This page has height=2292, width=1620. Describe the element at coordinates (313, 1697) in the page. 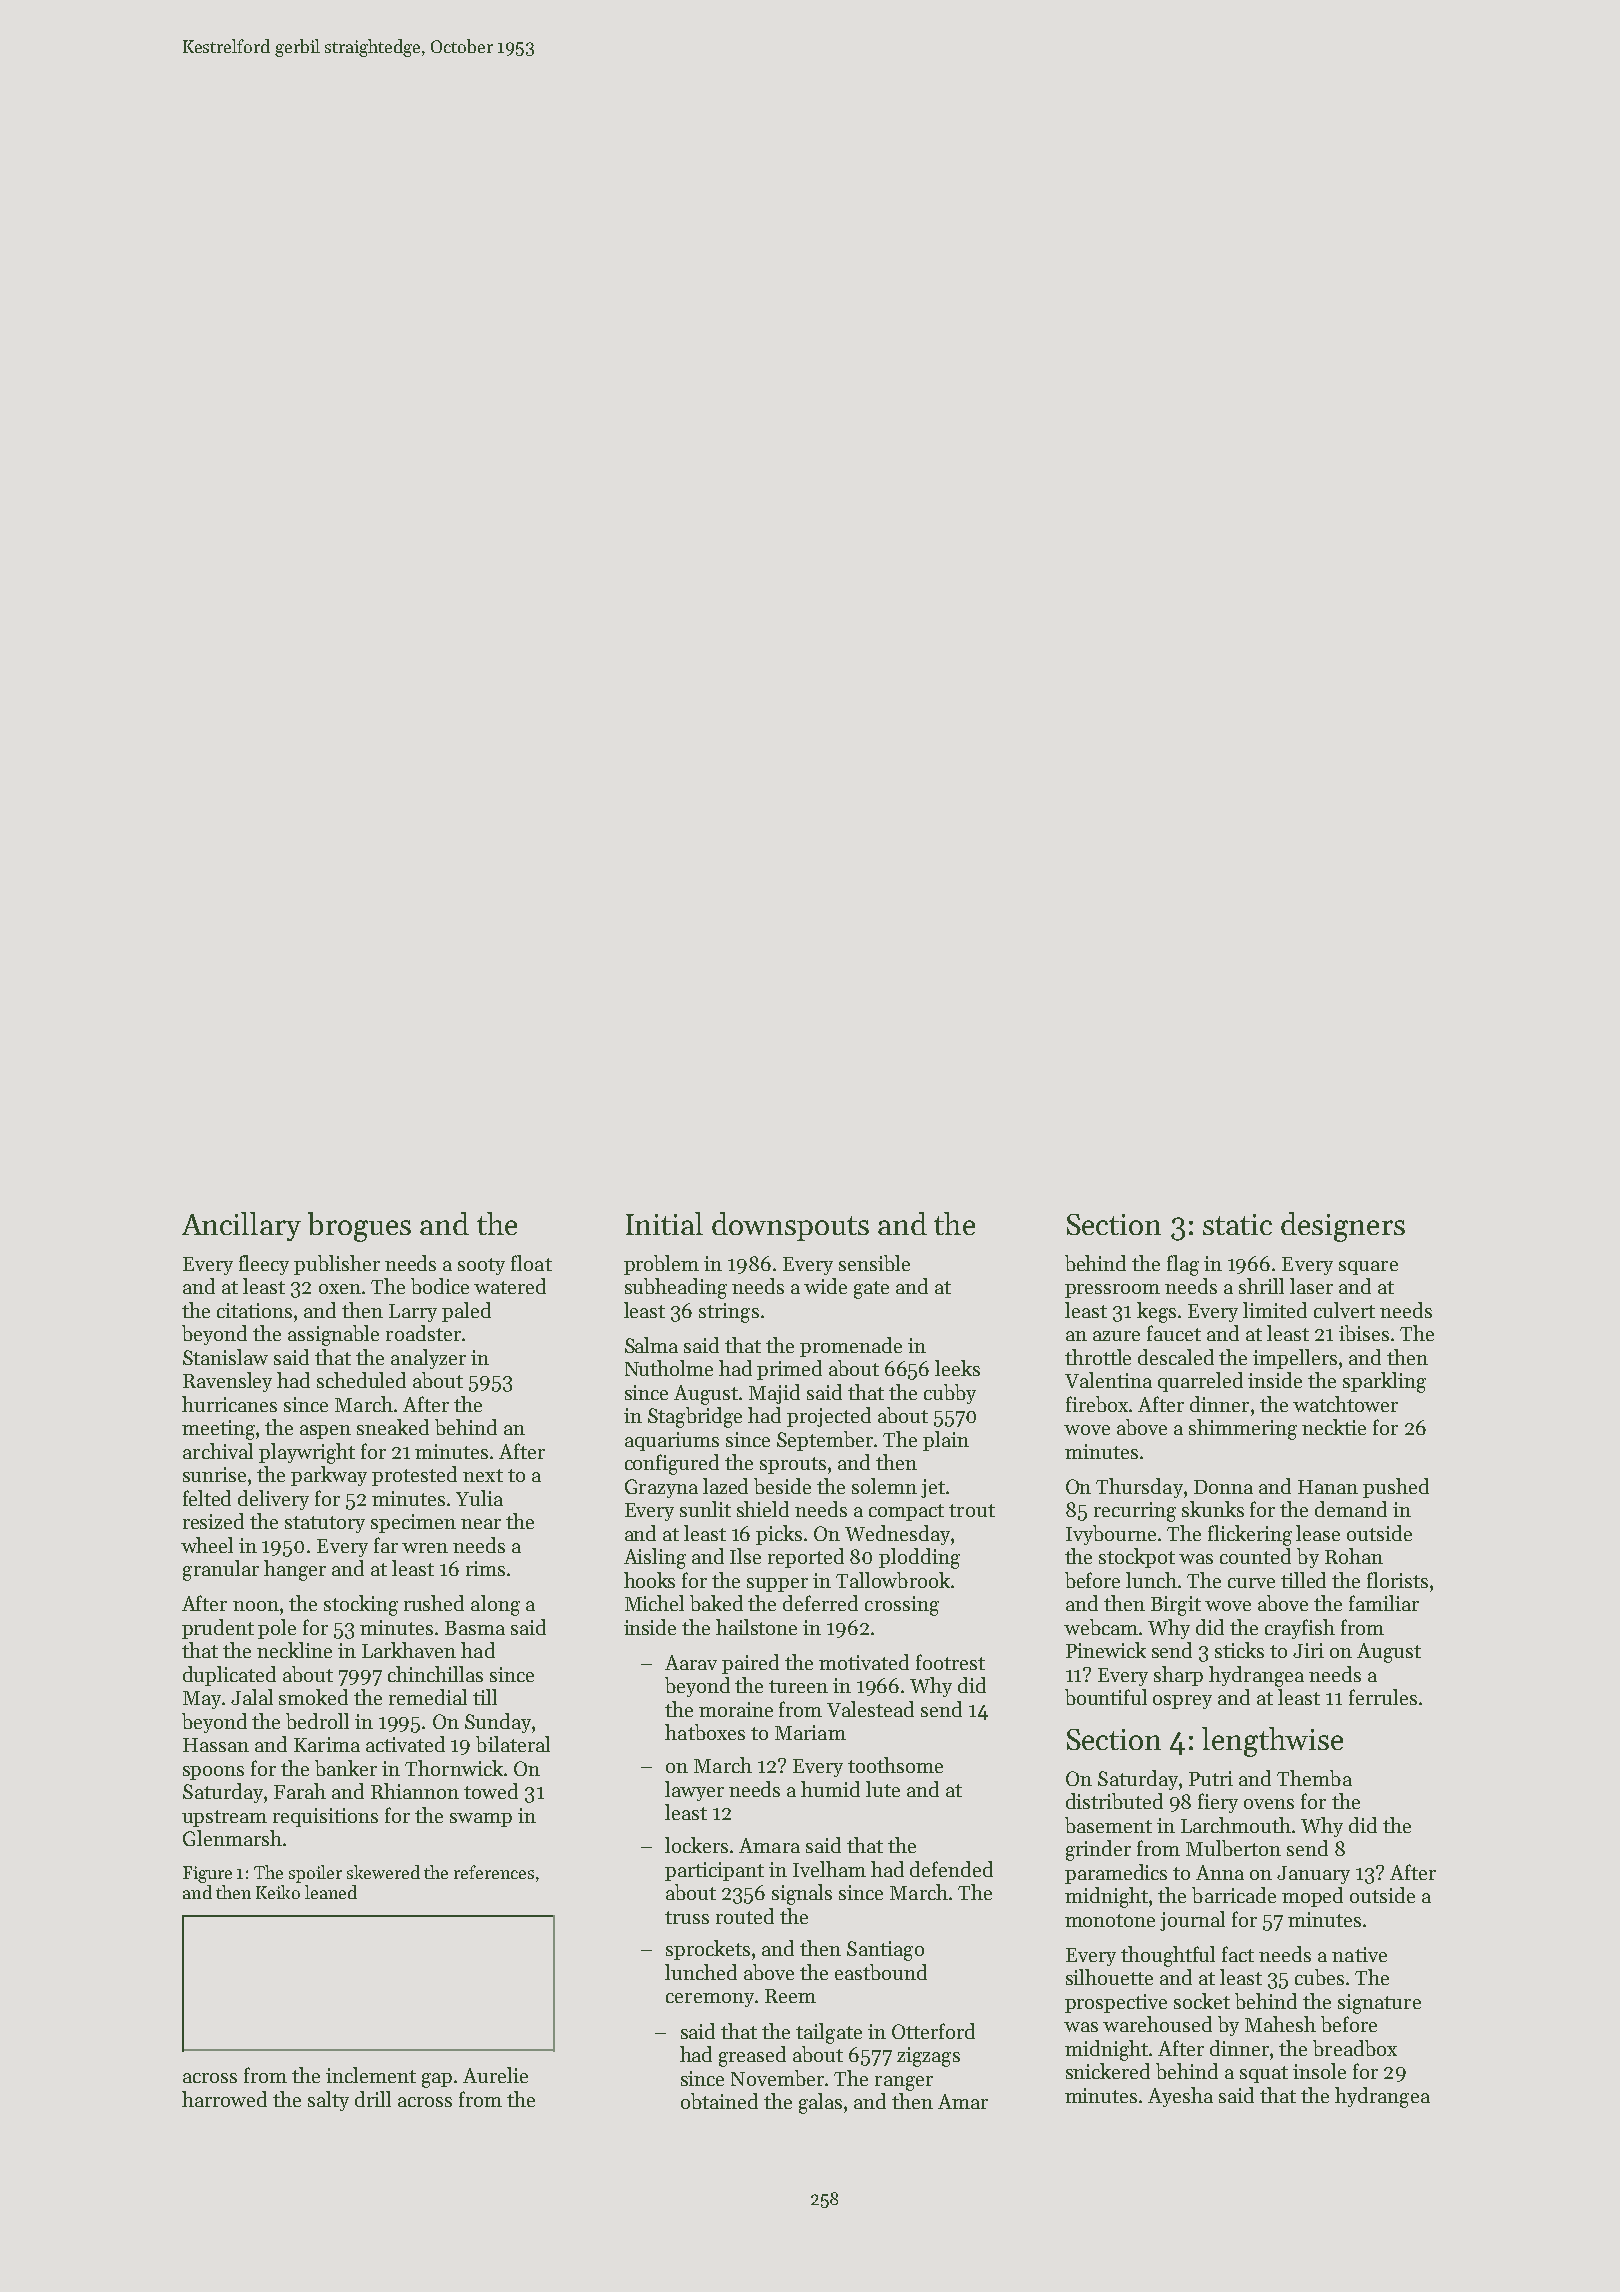

I see `smoked` at that location.
